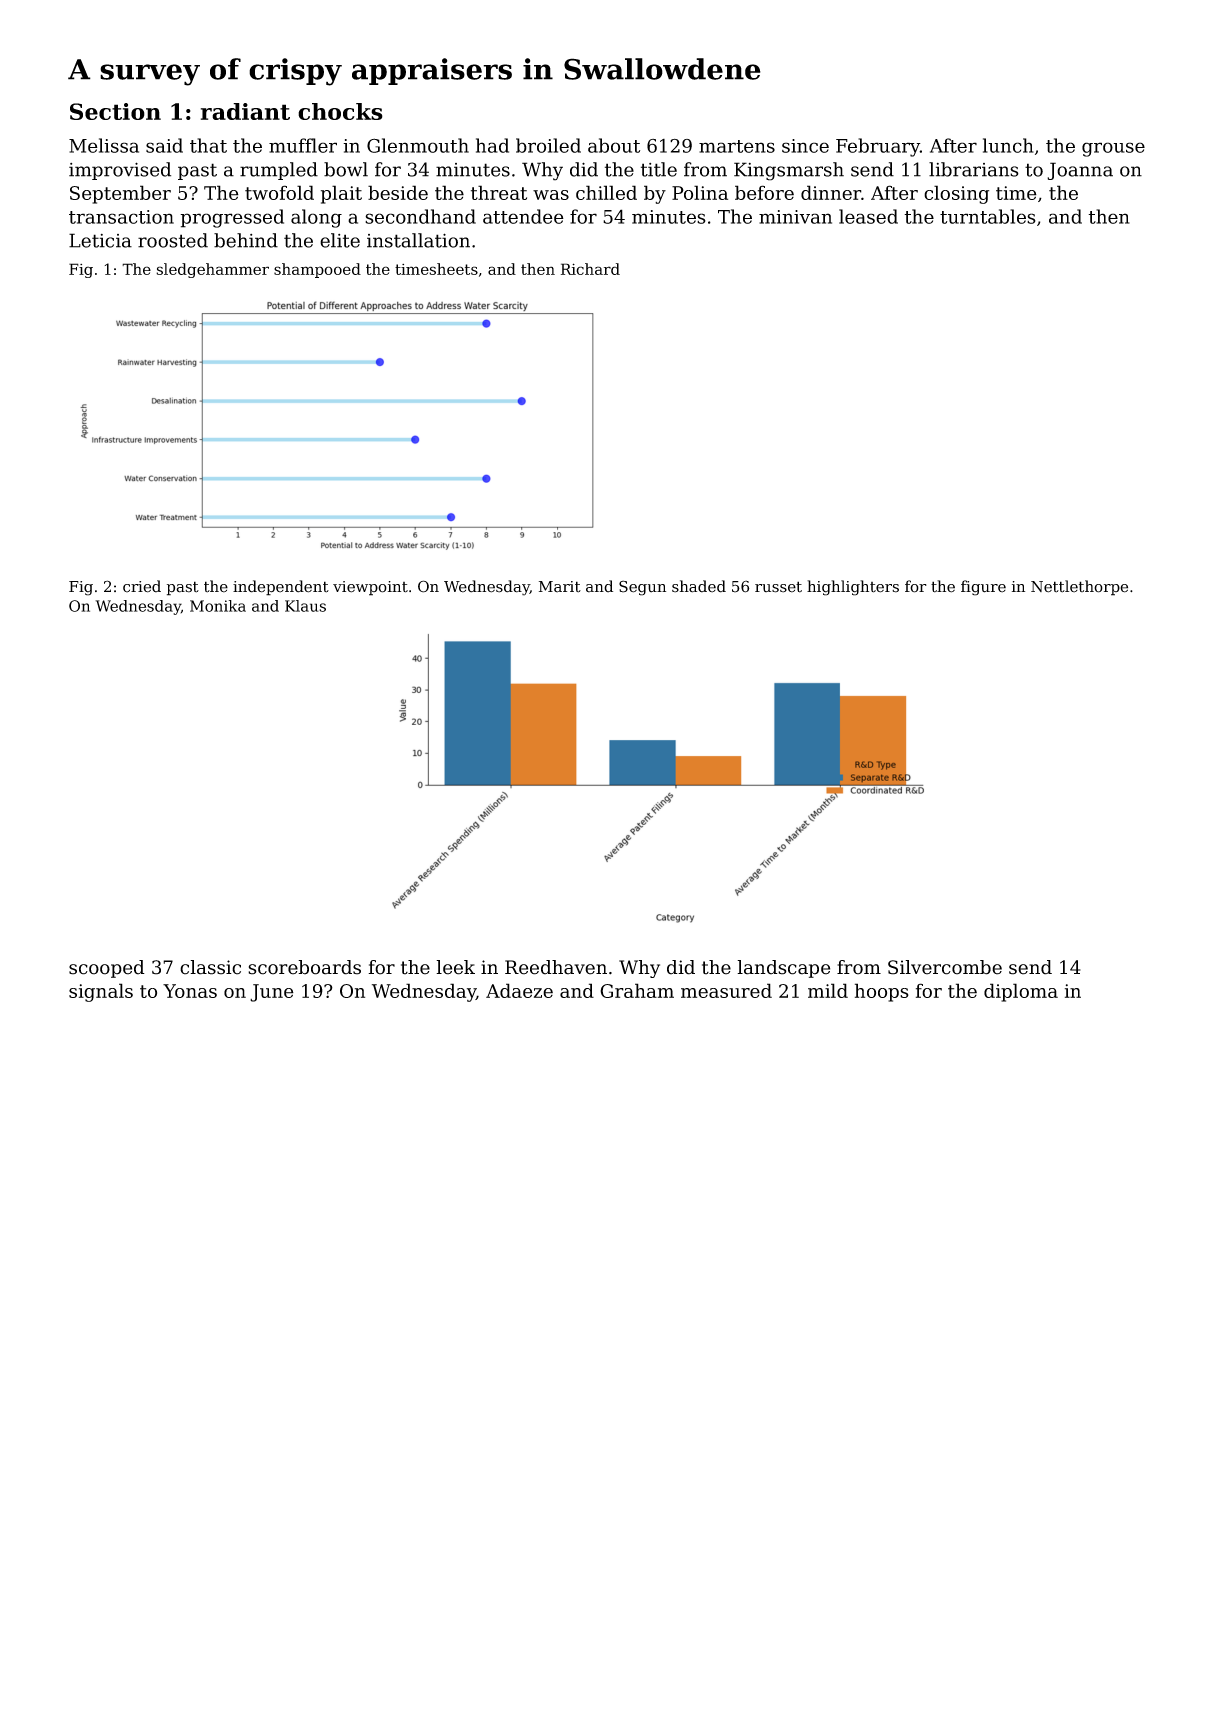  Describe the element at coordinates (805, 146) in the screenshot. I see `since` at that location.
